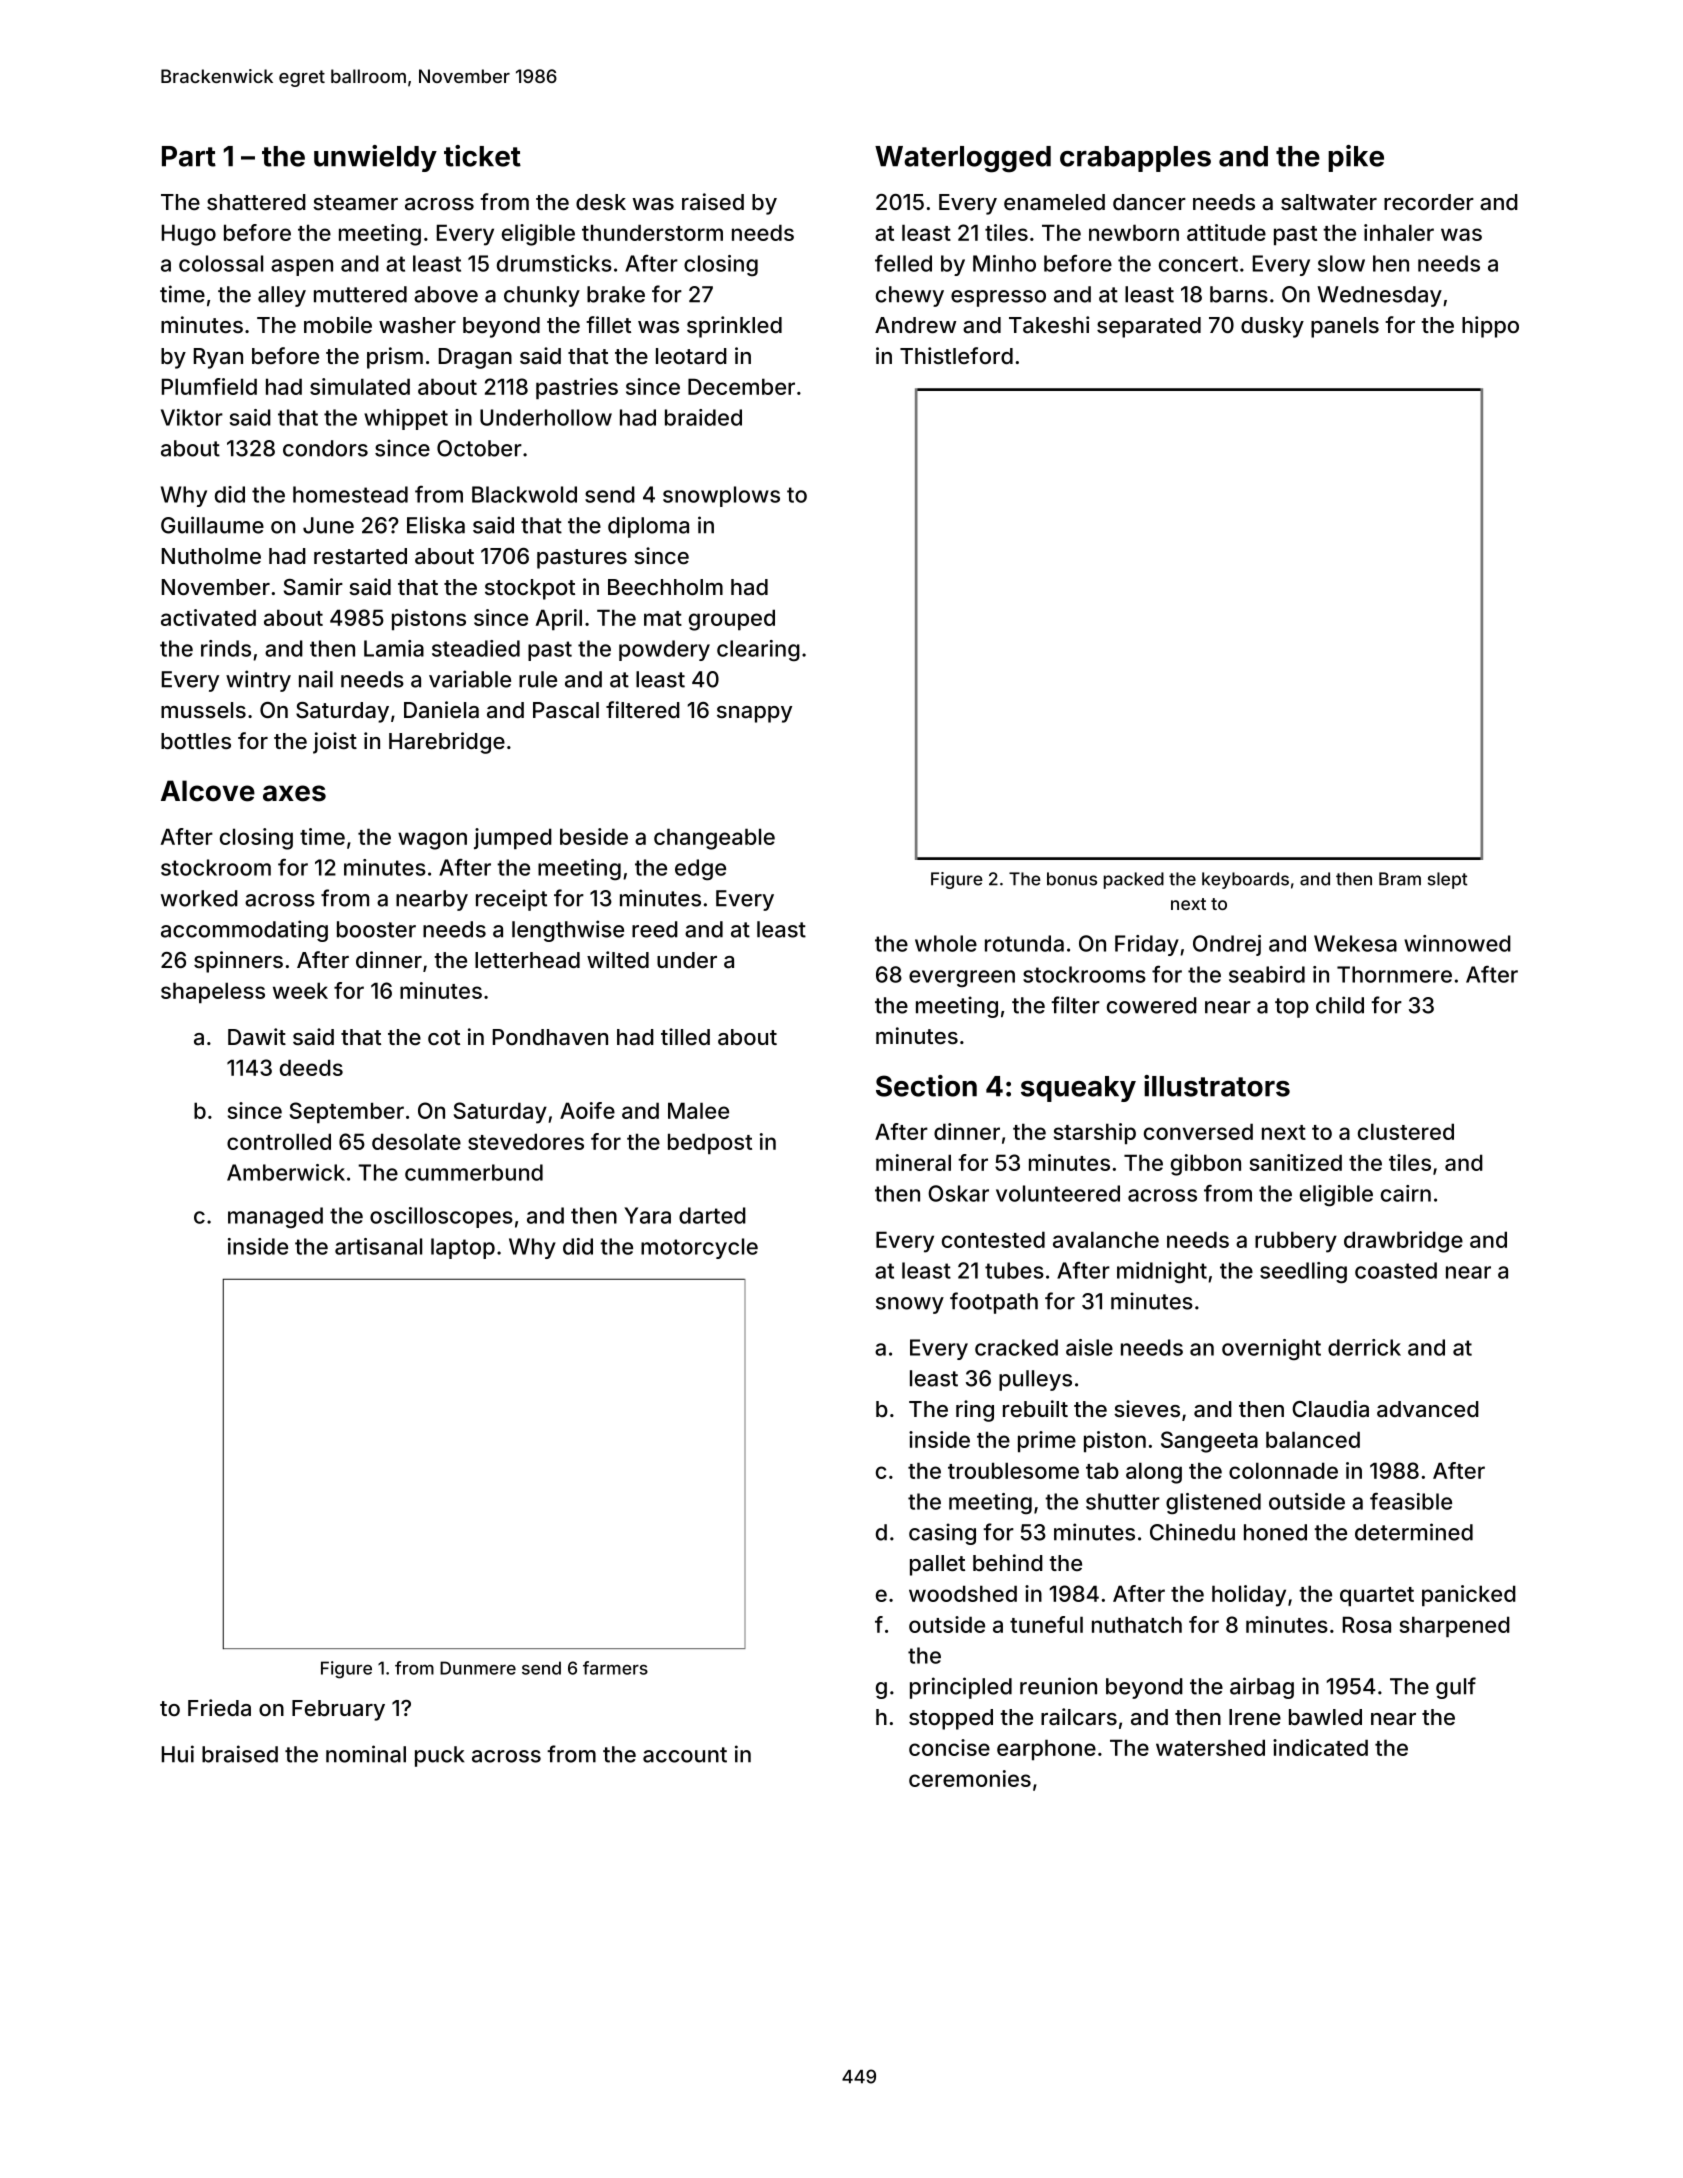 This page has height=2178, width=1683. What do you see at coordinates (1206, 1165) in the page?
I see `gibbon` at bounding box center [1206, 1165].
